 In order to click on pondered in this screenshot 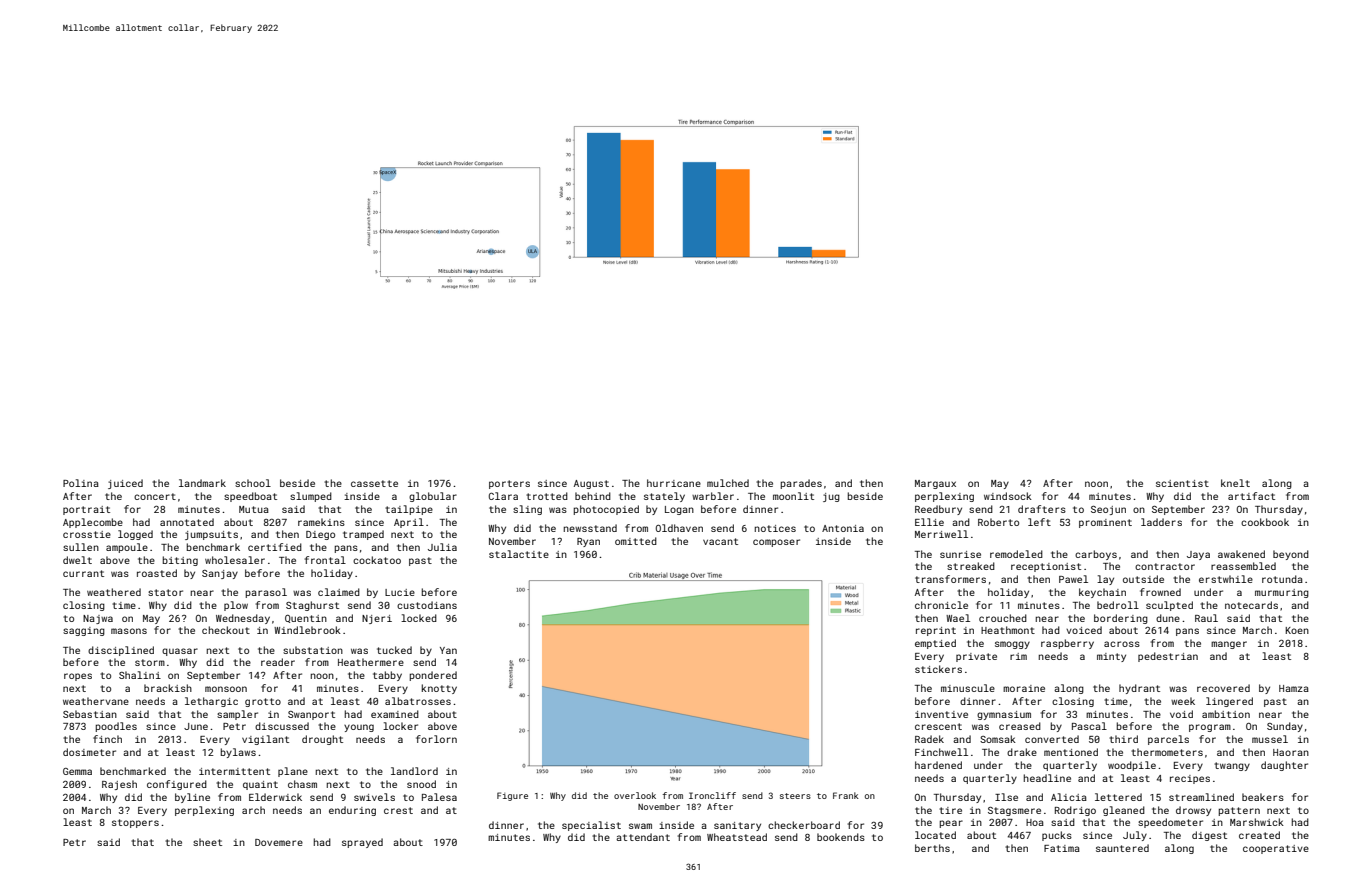, I will do `click(433, 676)`.
